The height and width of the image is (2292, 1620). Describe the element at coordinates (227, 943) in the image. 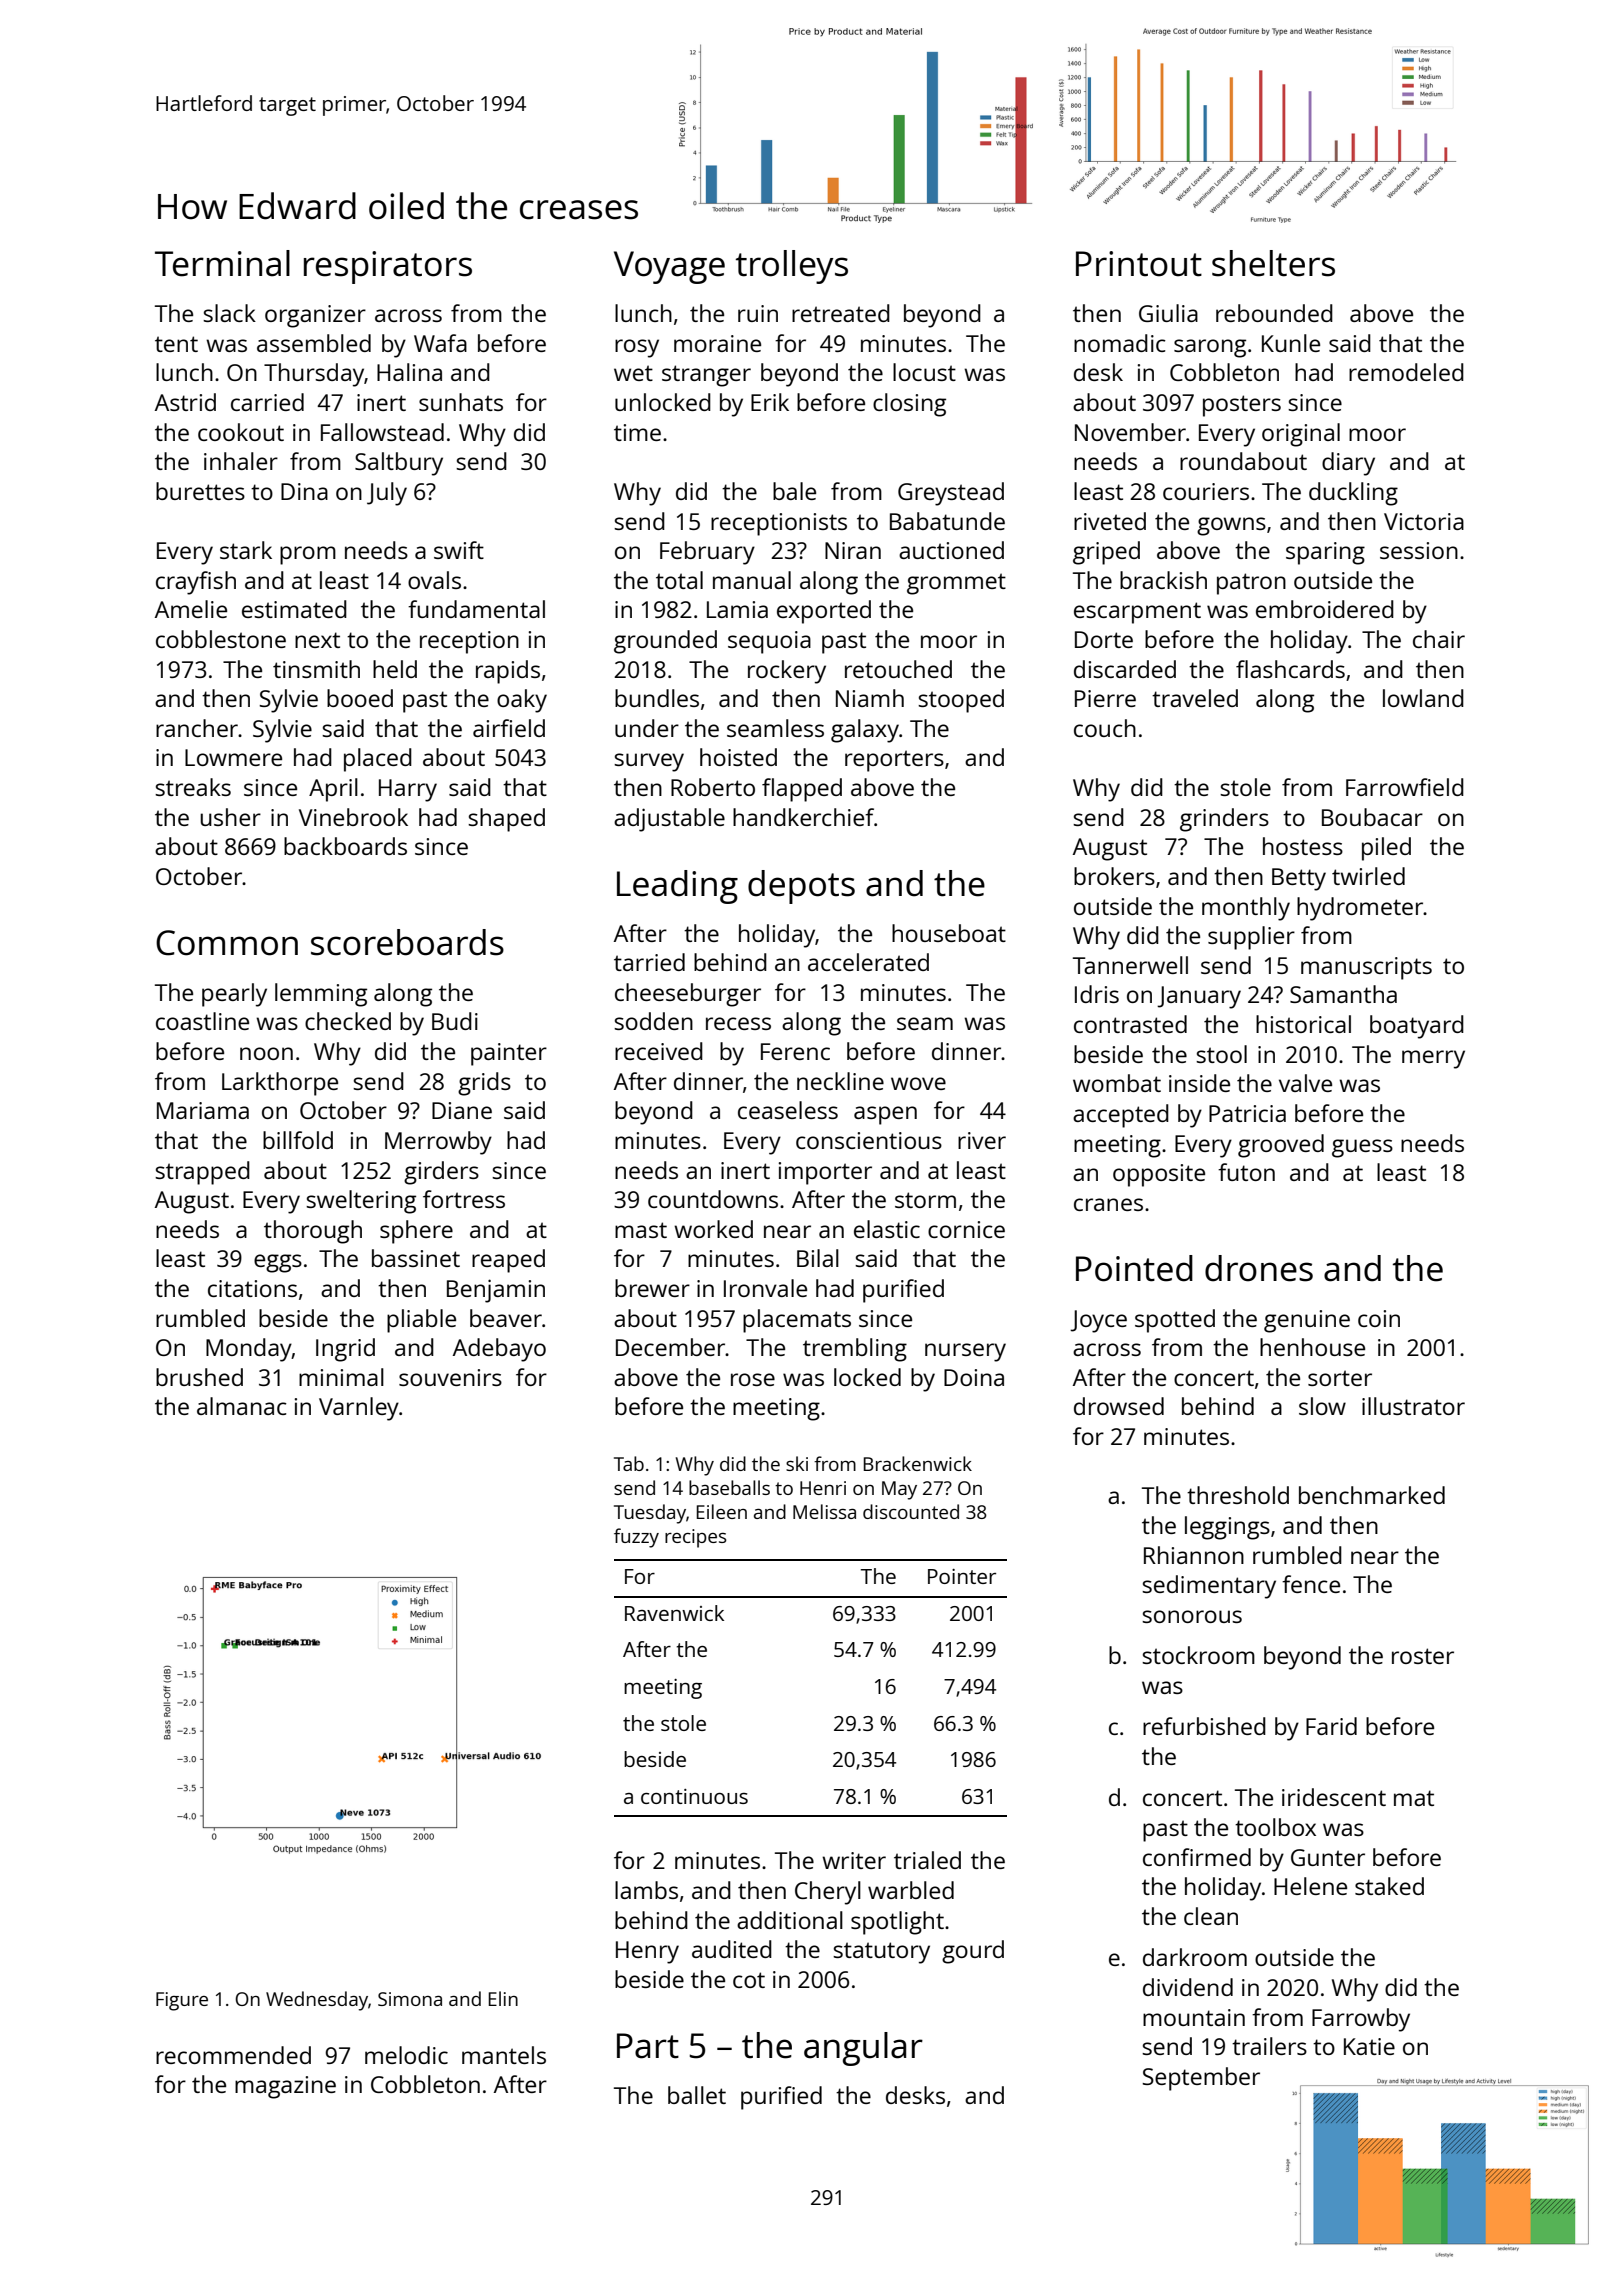

I see `Common` at that location.
